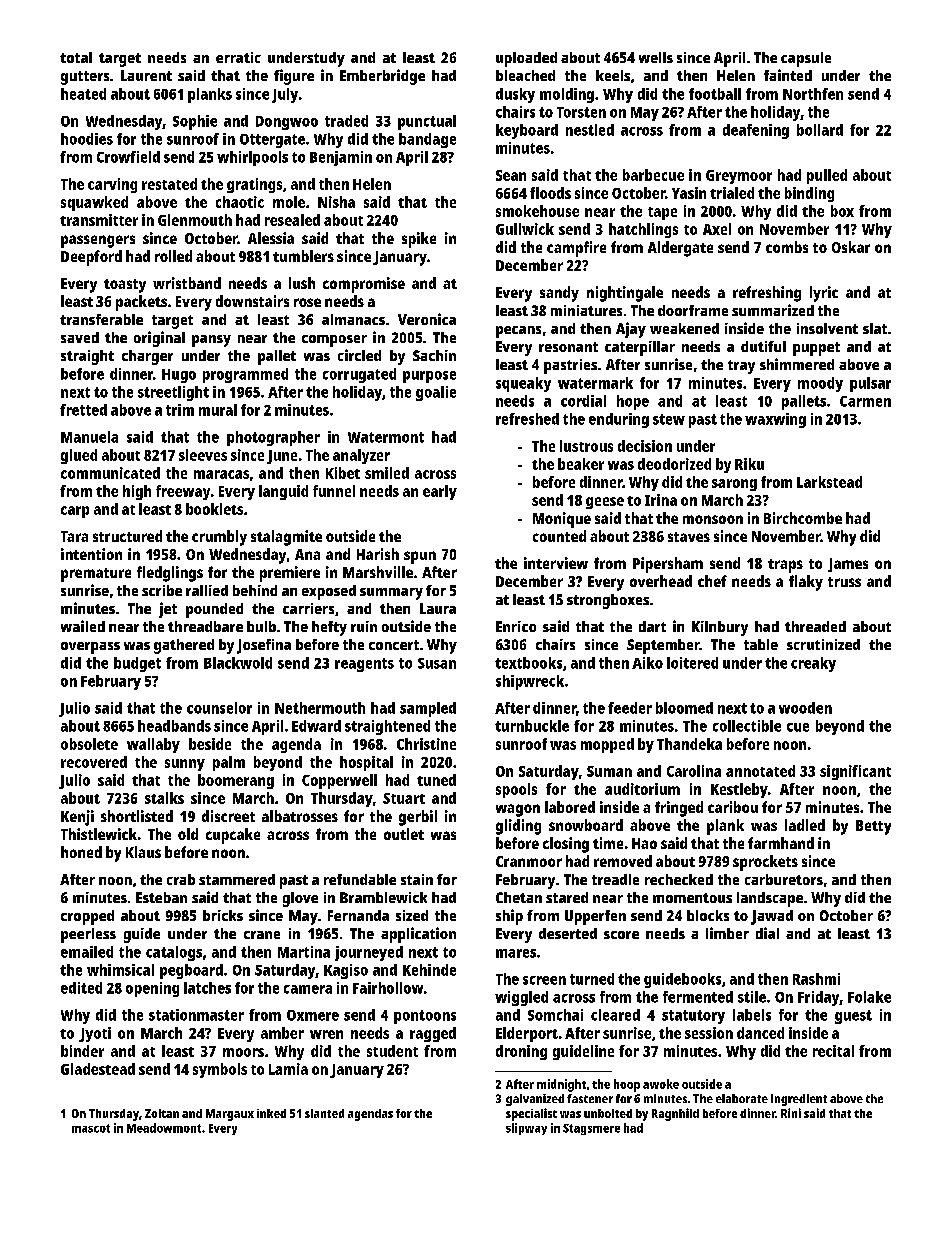 The width and height of the screenshot is (952, 1233). What do you see at coordinates (855, 772) in the screenshot?
I see `significant` at bounding box center [855, 772].
